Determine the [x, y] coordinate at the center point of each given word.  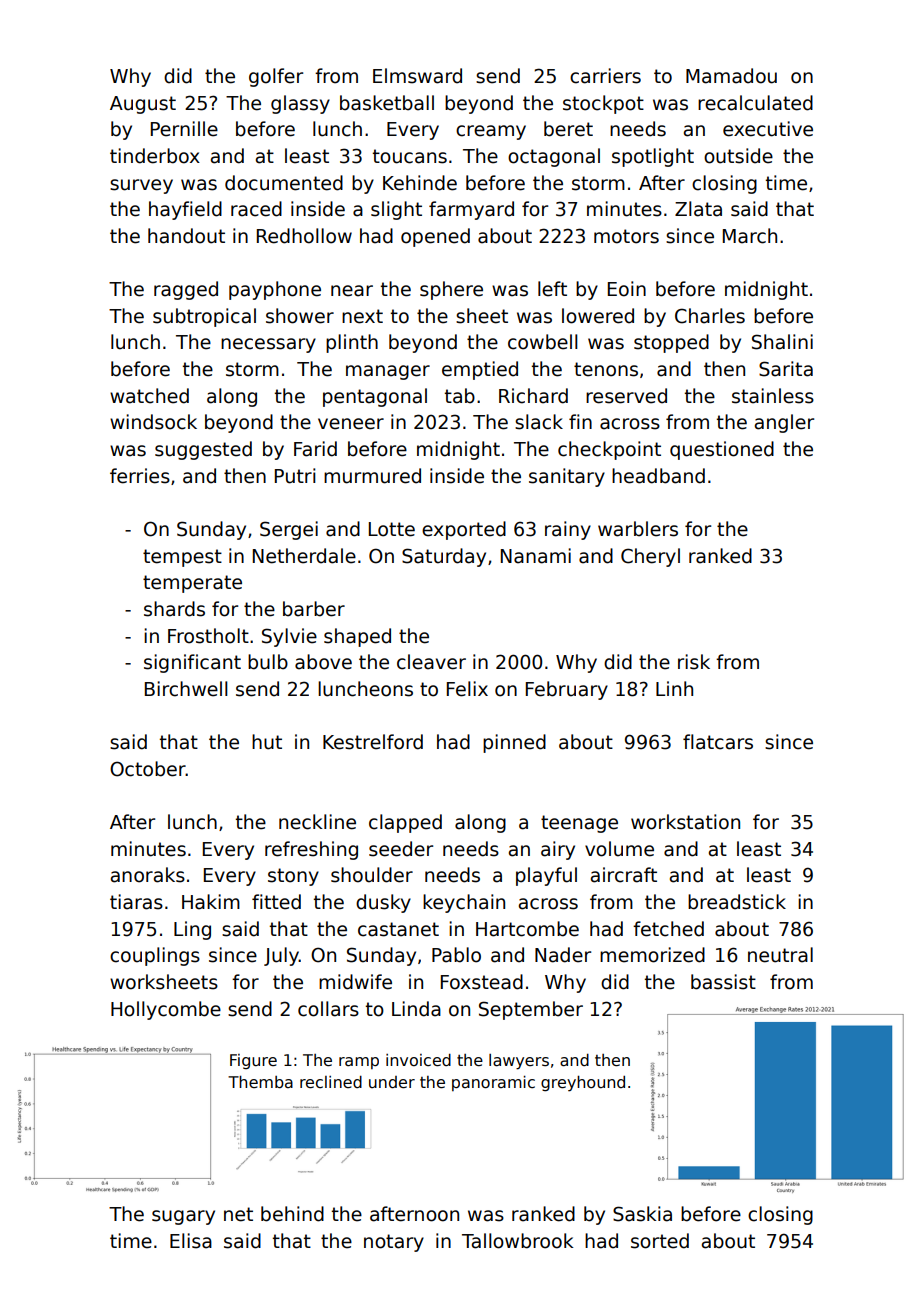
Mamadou [731, 76]
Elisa [191, 1241]
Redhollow [304, 236]
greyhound [583, 1084]
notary [394, 1243]
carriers [605, 76]
